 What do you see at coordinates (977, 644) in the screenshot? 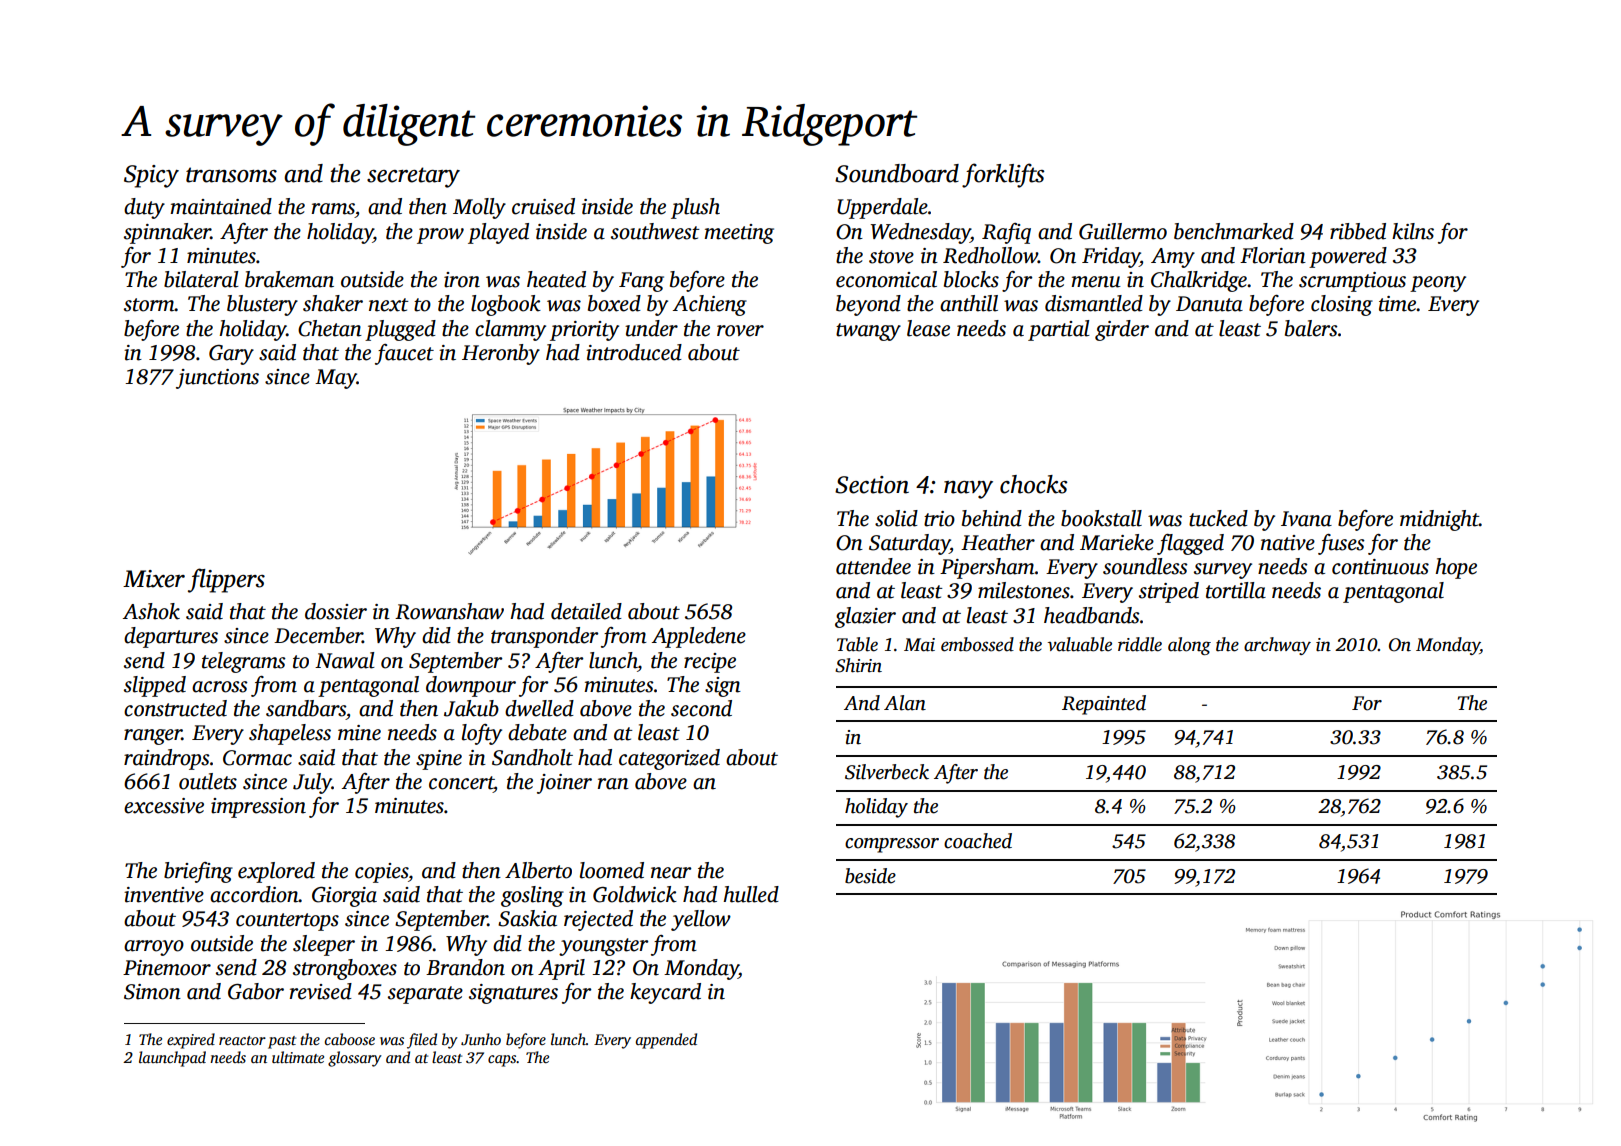
I see `embossed` at bounding box center [977, 644].
